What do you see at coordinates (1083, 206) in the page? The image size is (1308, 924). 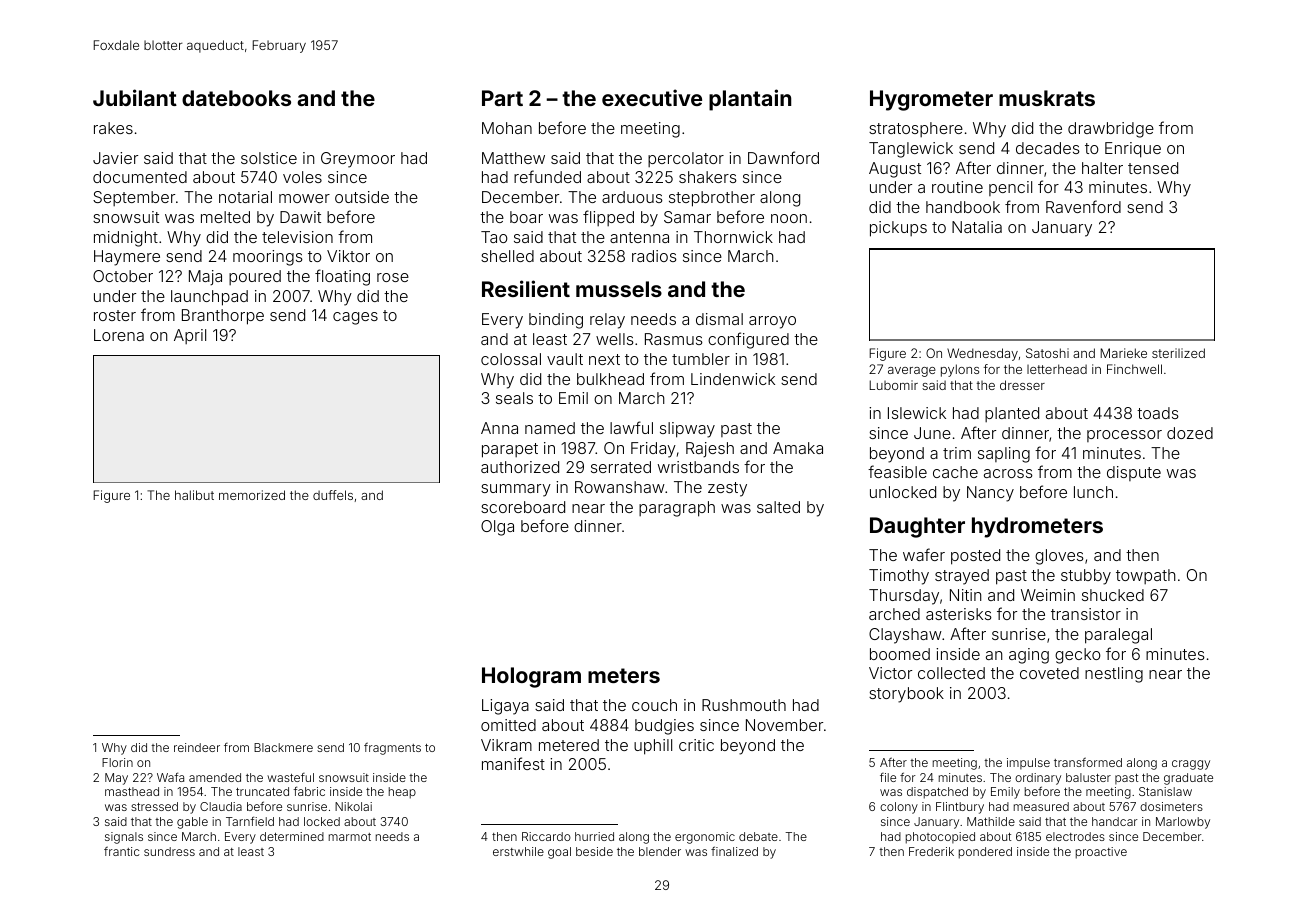 I see `Ravenford` at bounding box center [1083, 206].
